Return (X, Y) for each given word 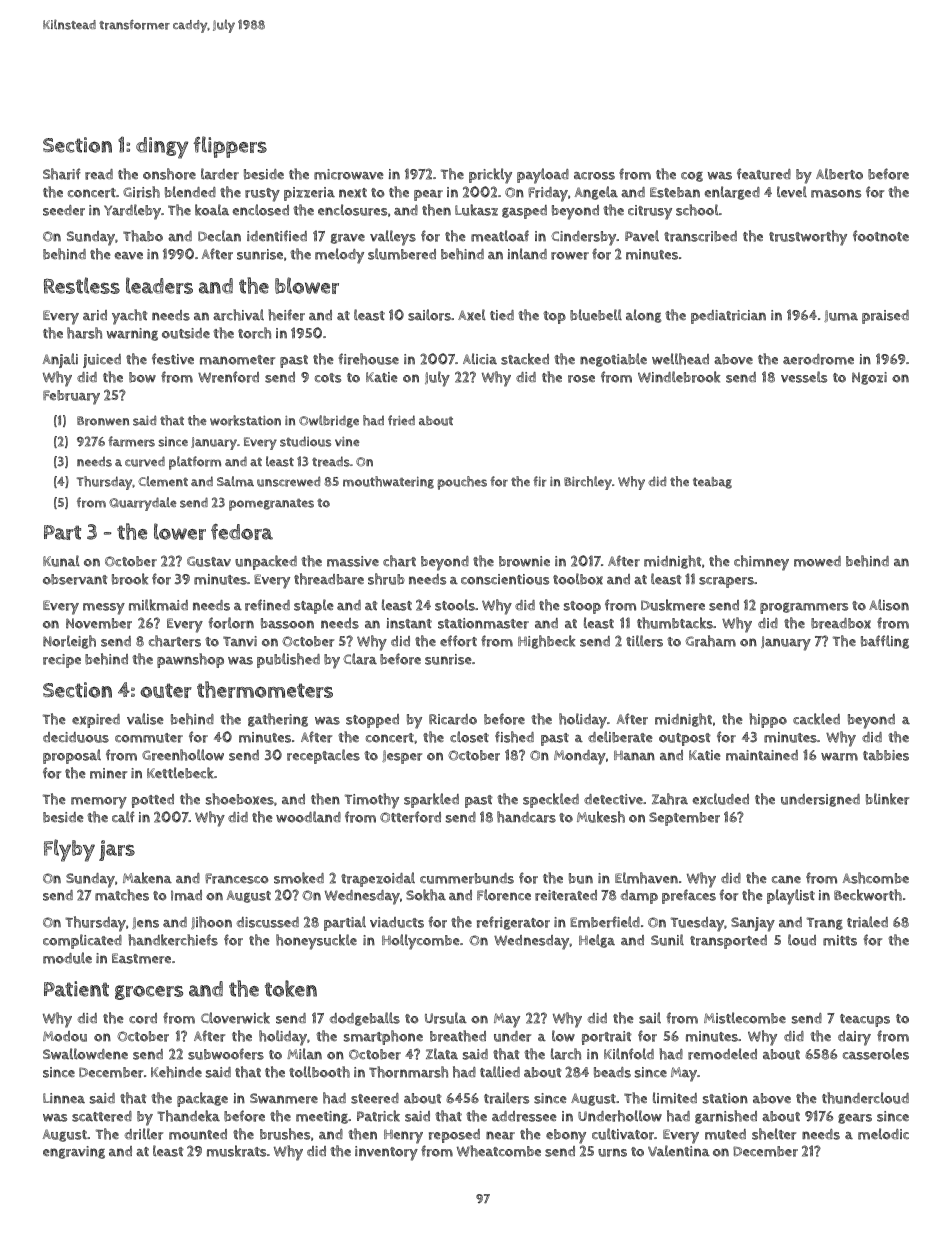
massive (353, 561)
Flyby (69, 850)
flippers (230, 147)
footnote (881, 236)
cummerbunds (467, 878)
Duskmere (673, 605)
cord (143, 1018)
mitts (840, 940)
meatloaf (500, 236)
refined (267, 605)
